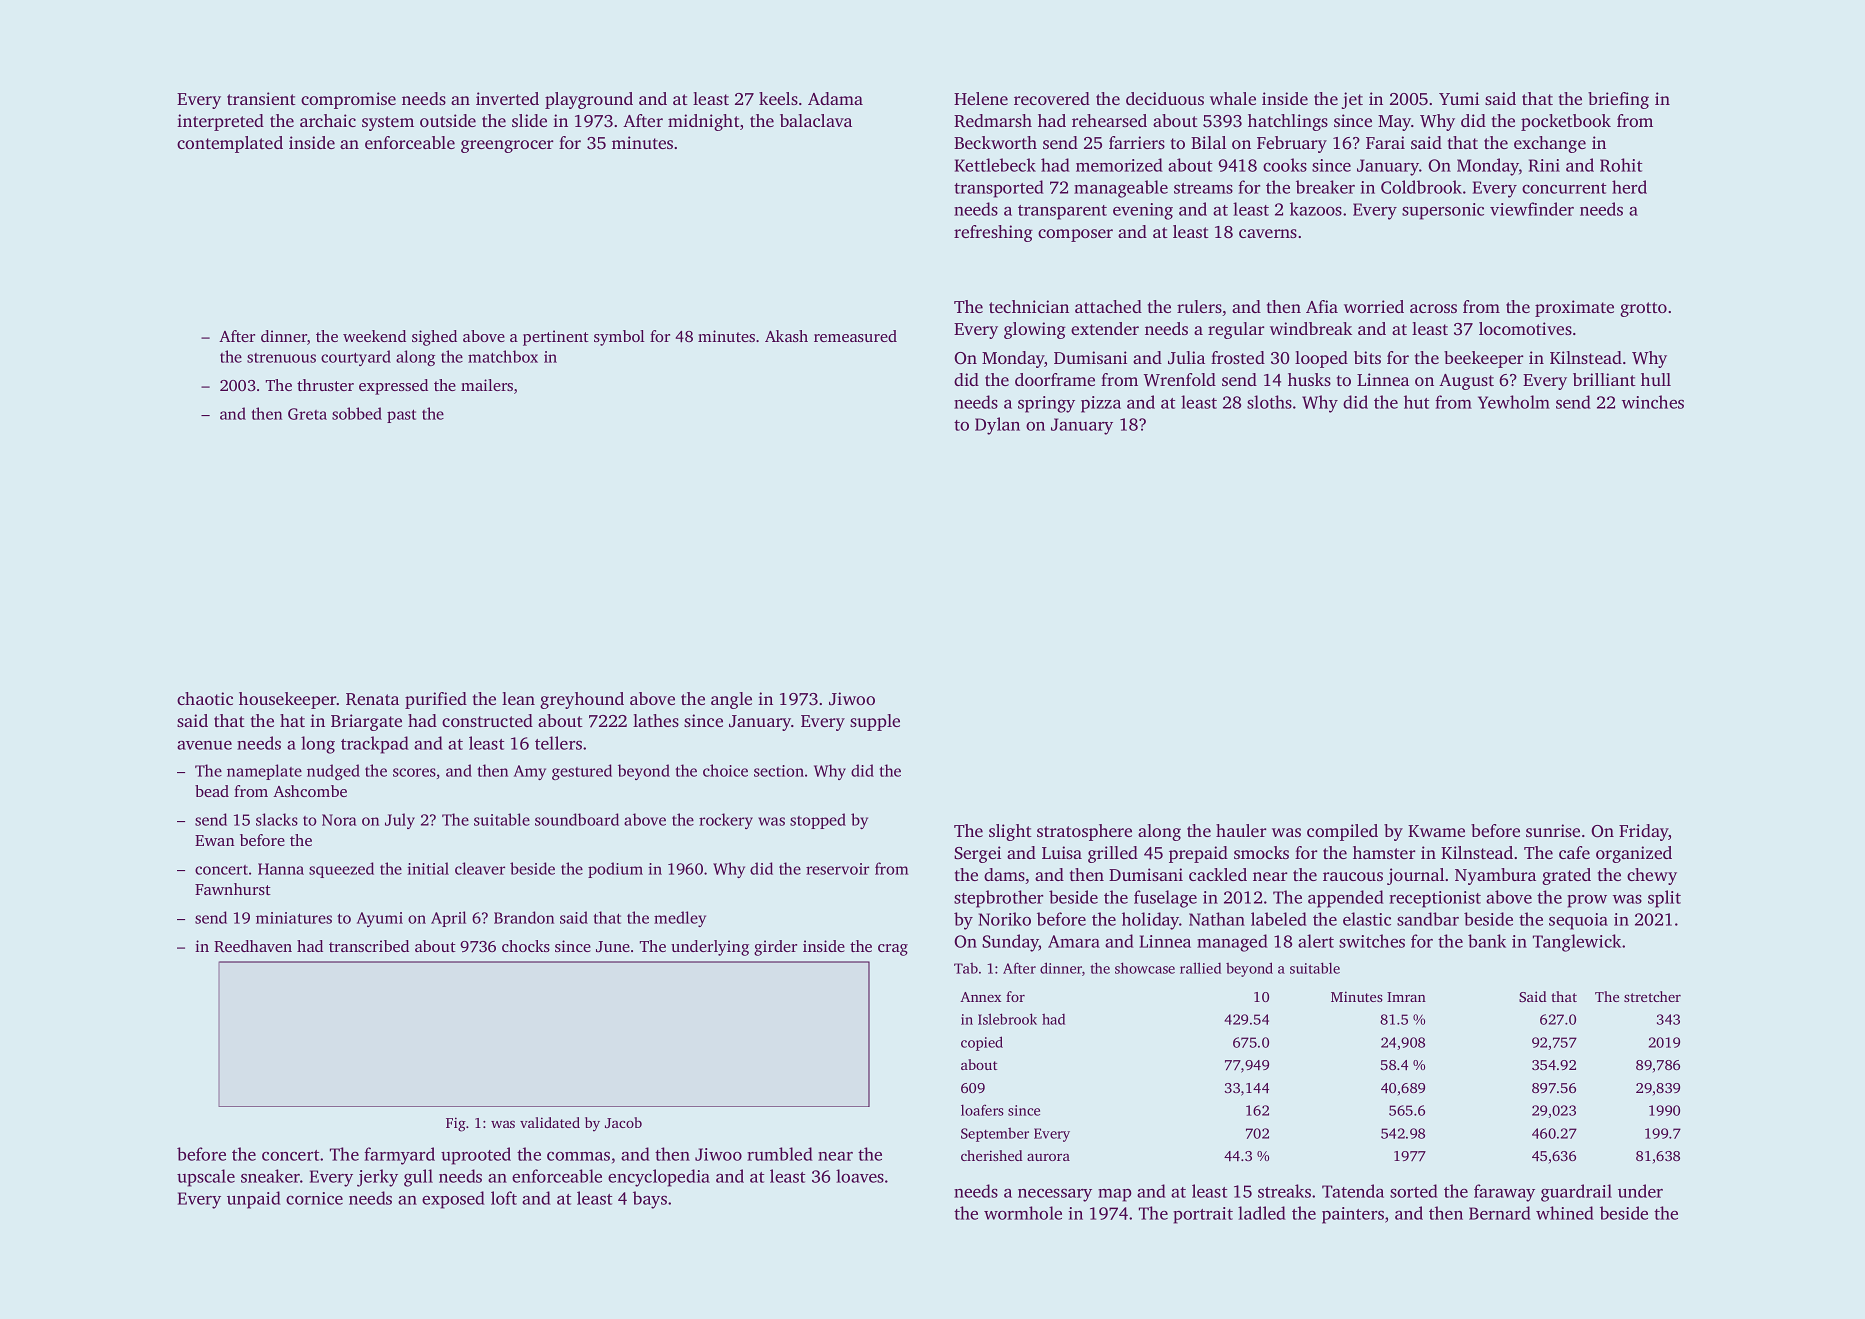 The image size is (1865, 1319). What do you see at coordinates (556, 338) in the page?
I see `pertinent` at bounding box center [556, 338].
